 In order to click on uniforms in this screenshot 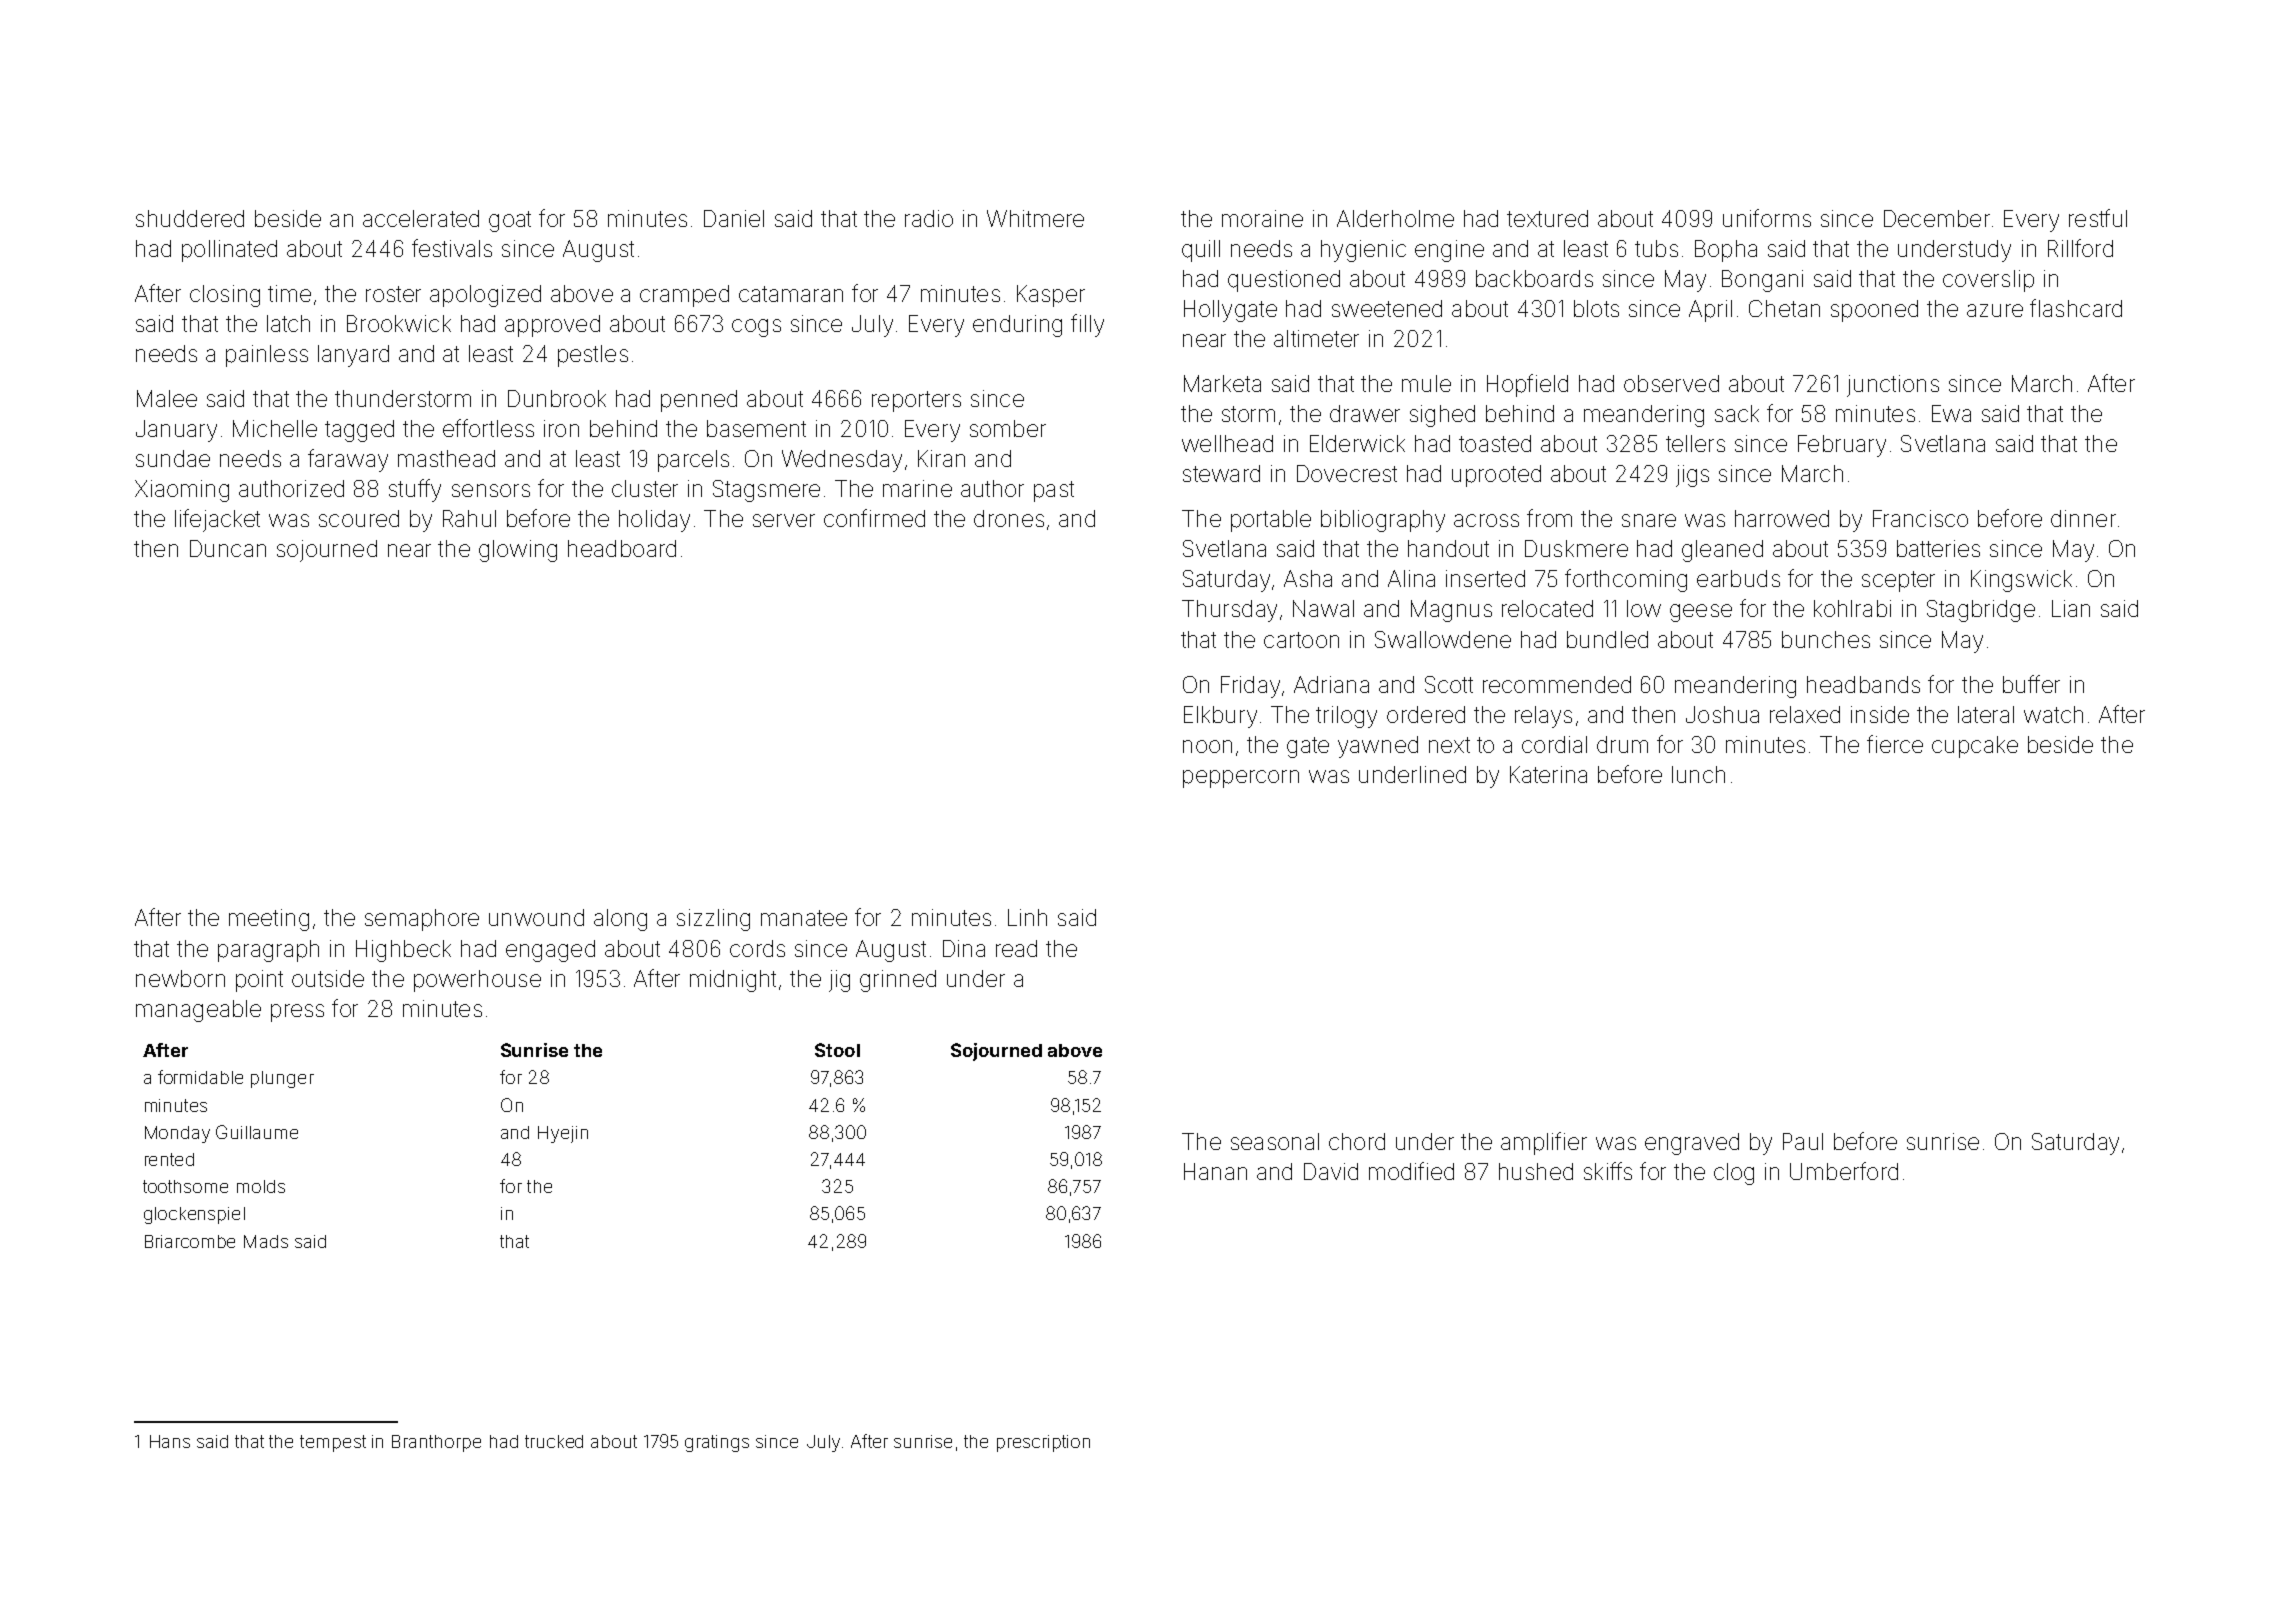, I will do `click(1767, 218)`.
